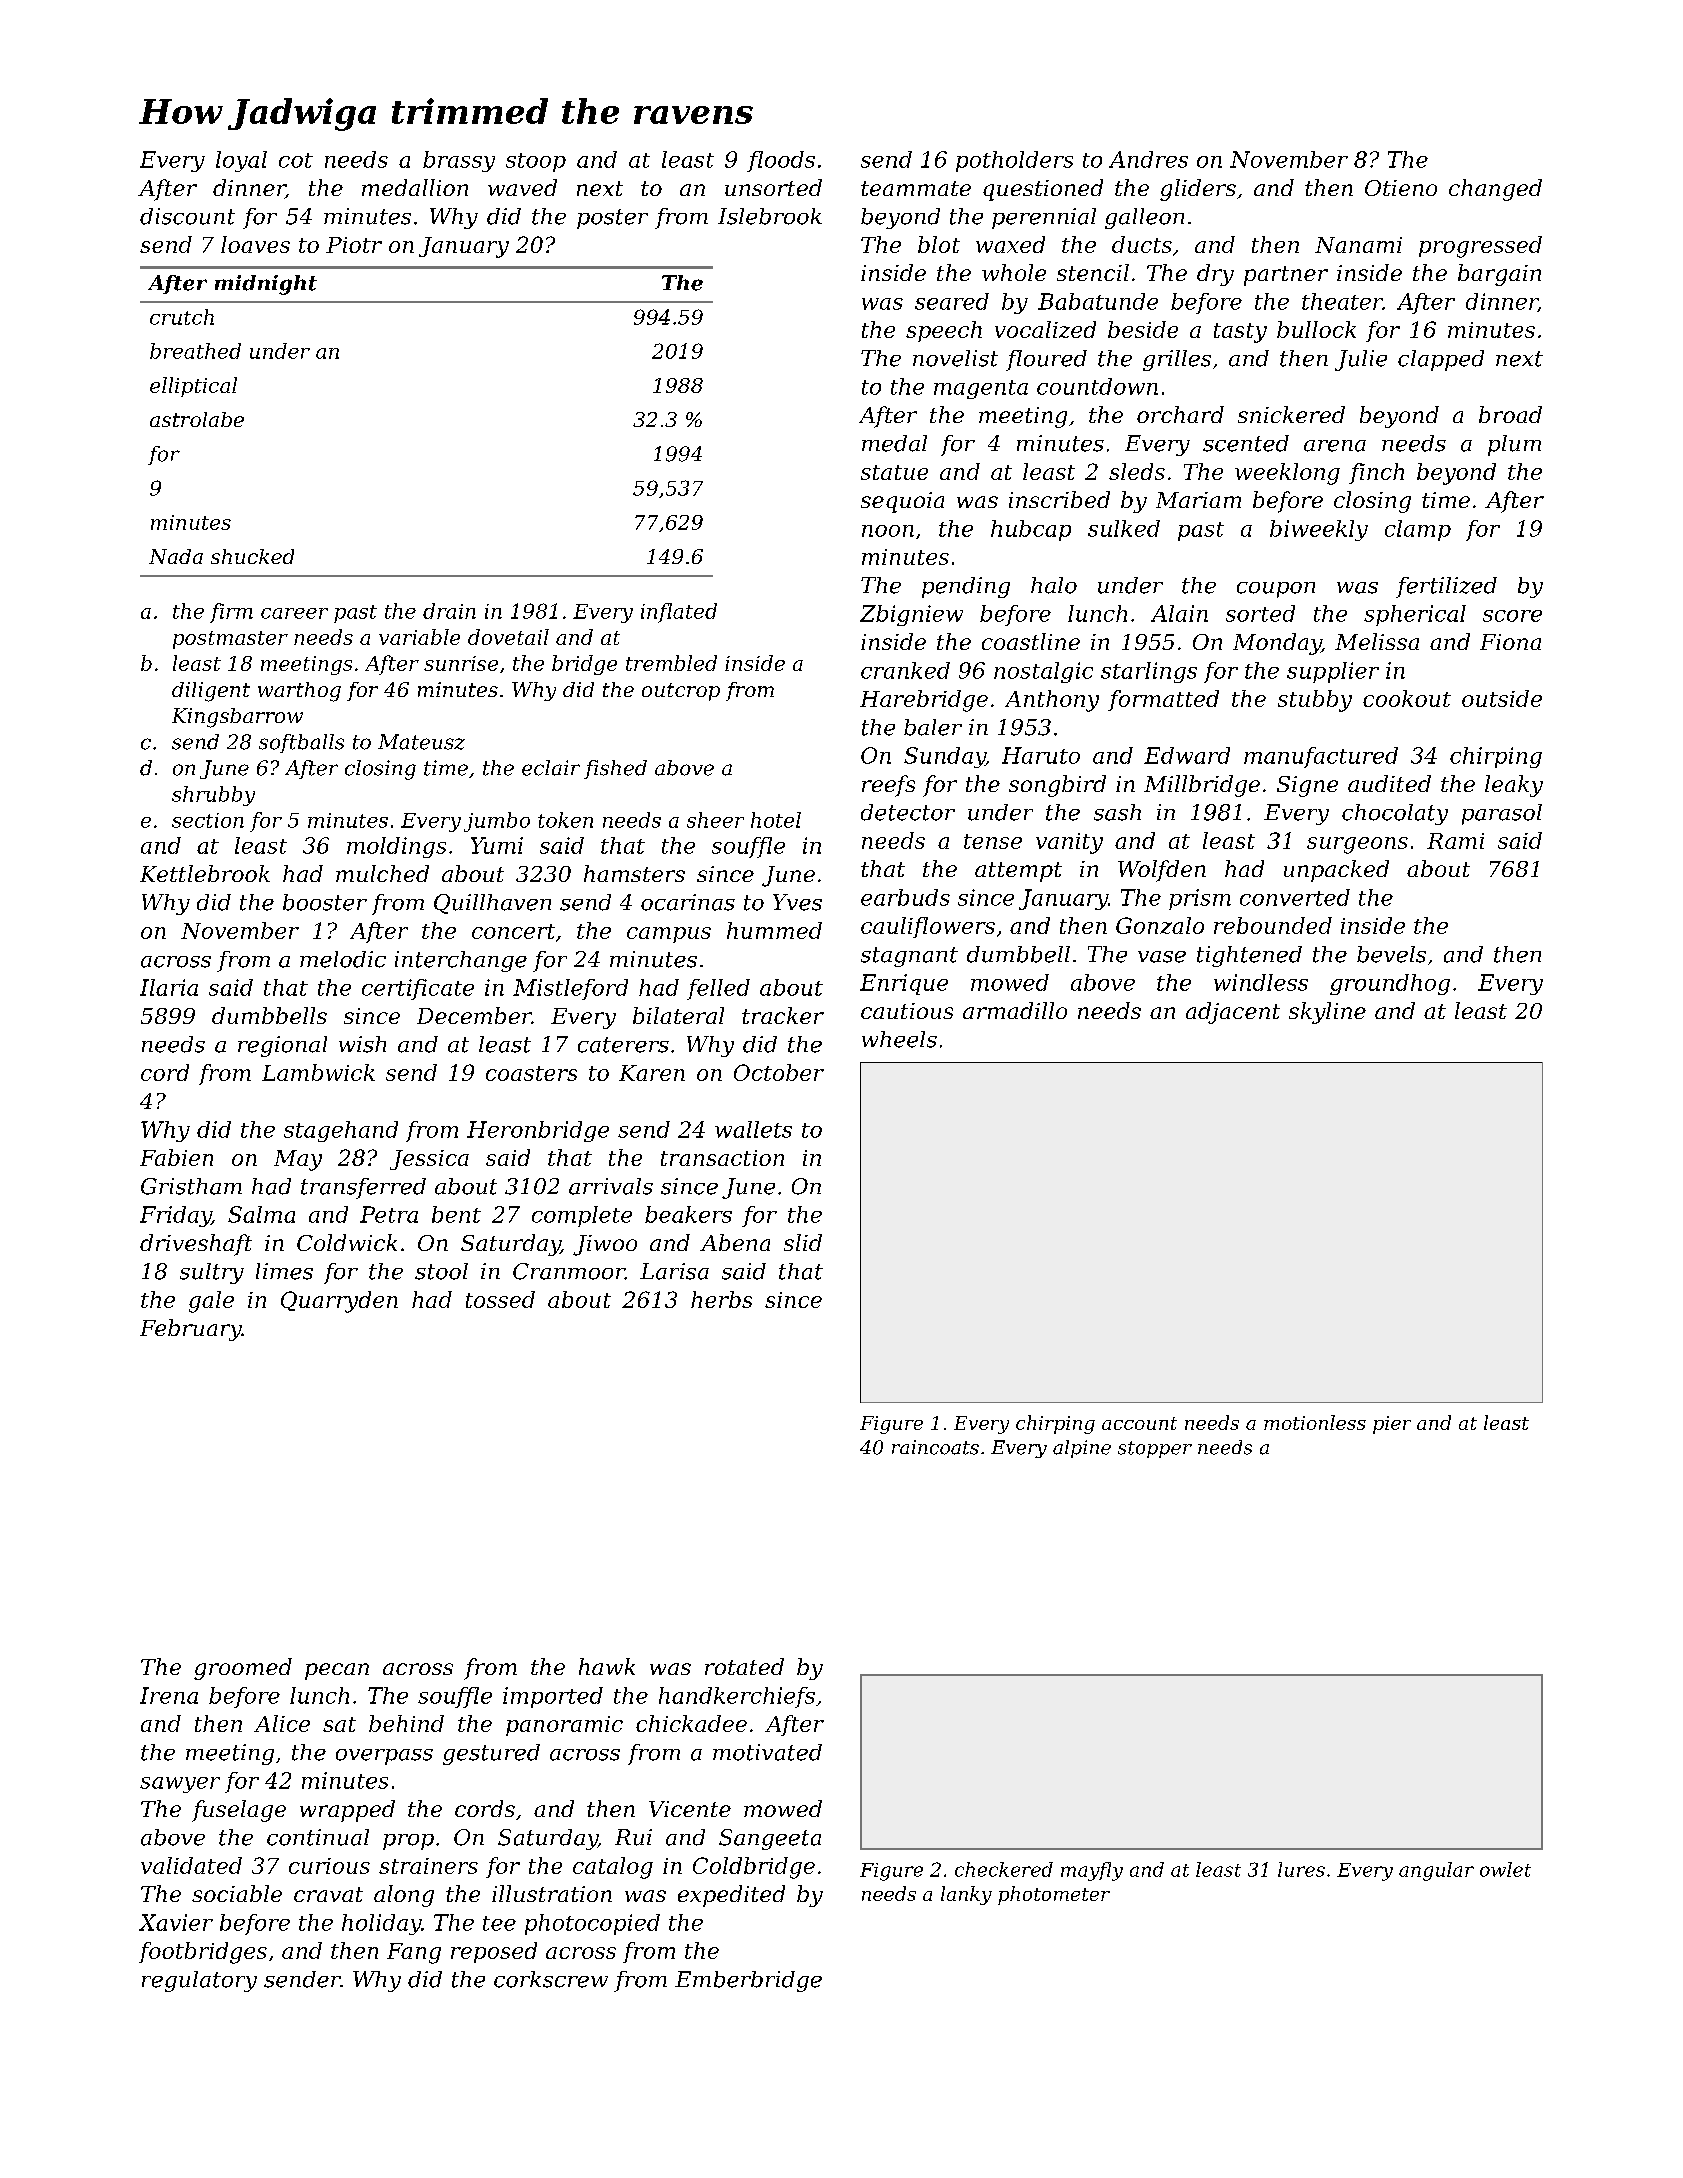 The width and height of the screenshot is (1683, 2178). Describe the element at coordinates (721, 1299) in the screenshot. I see `herbs` at that location.
